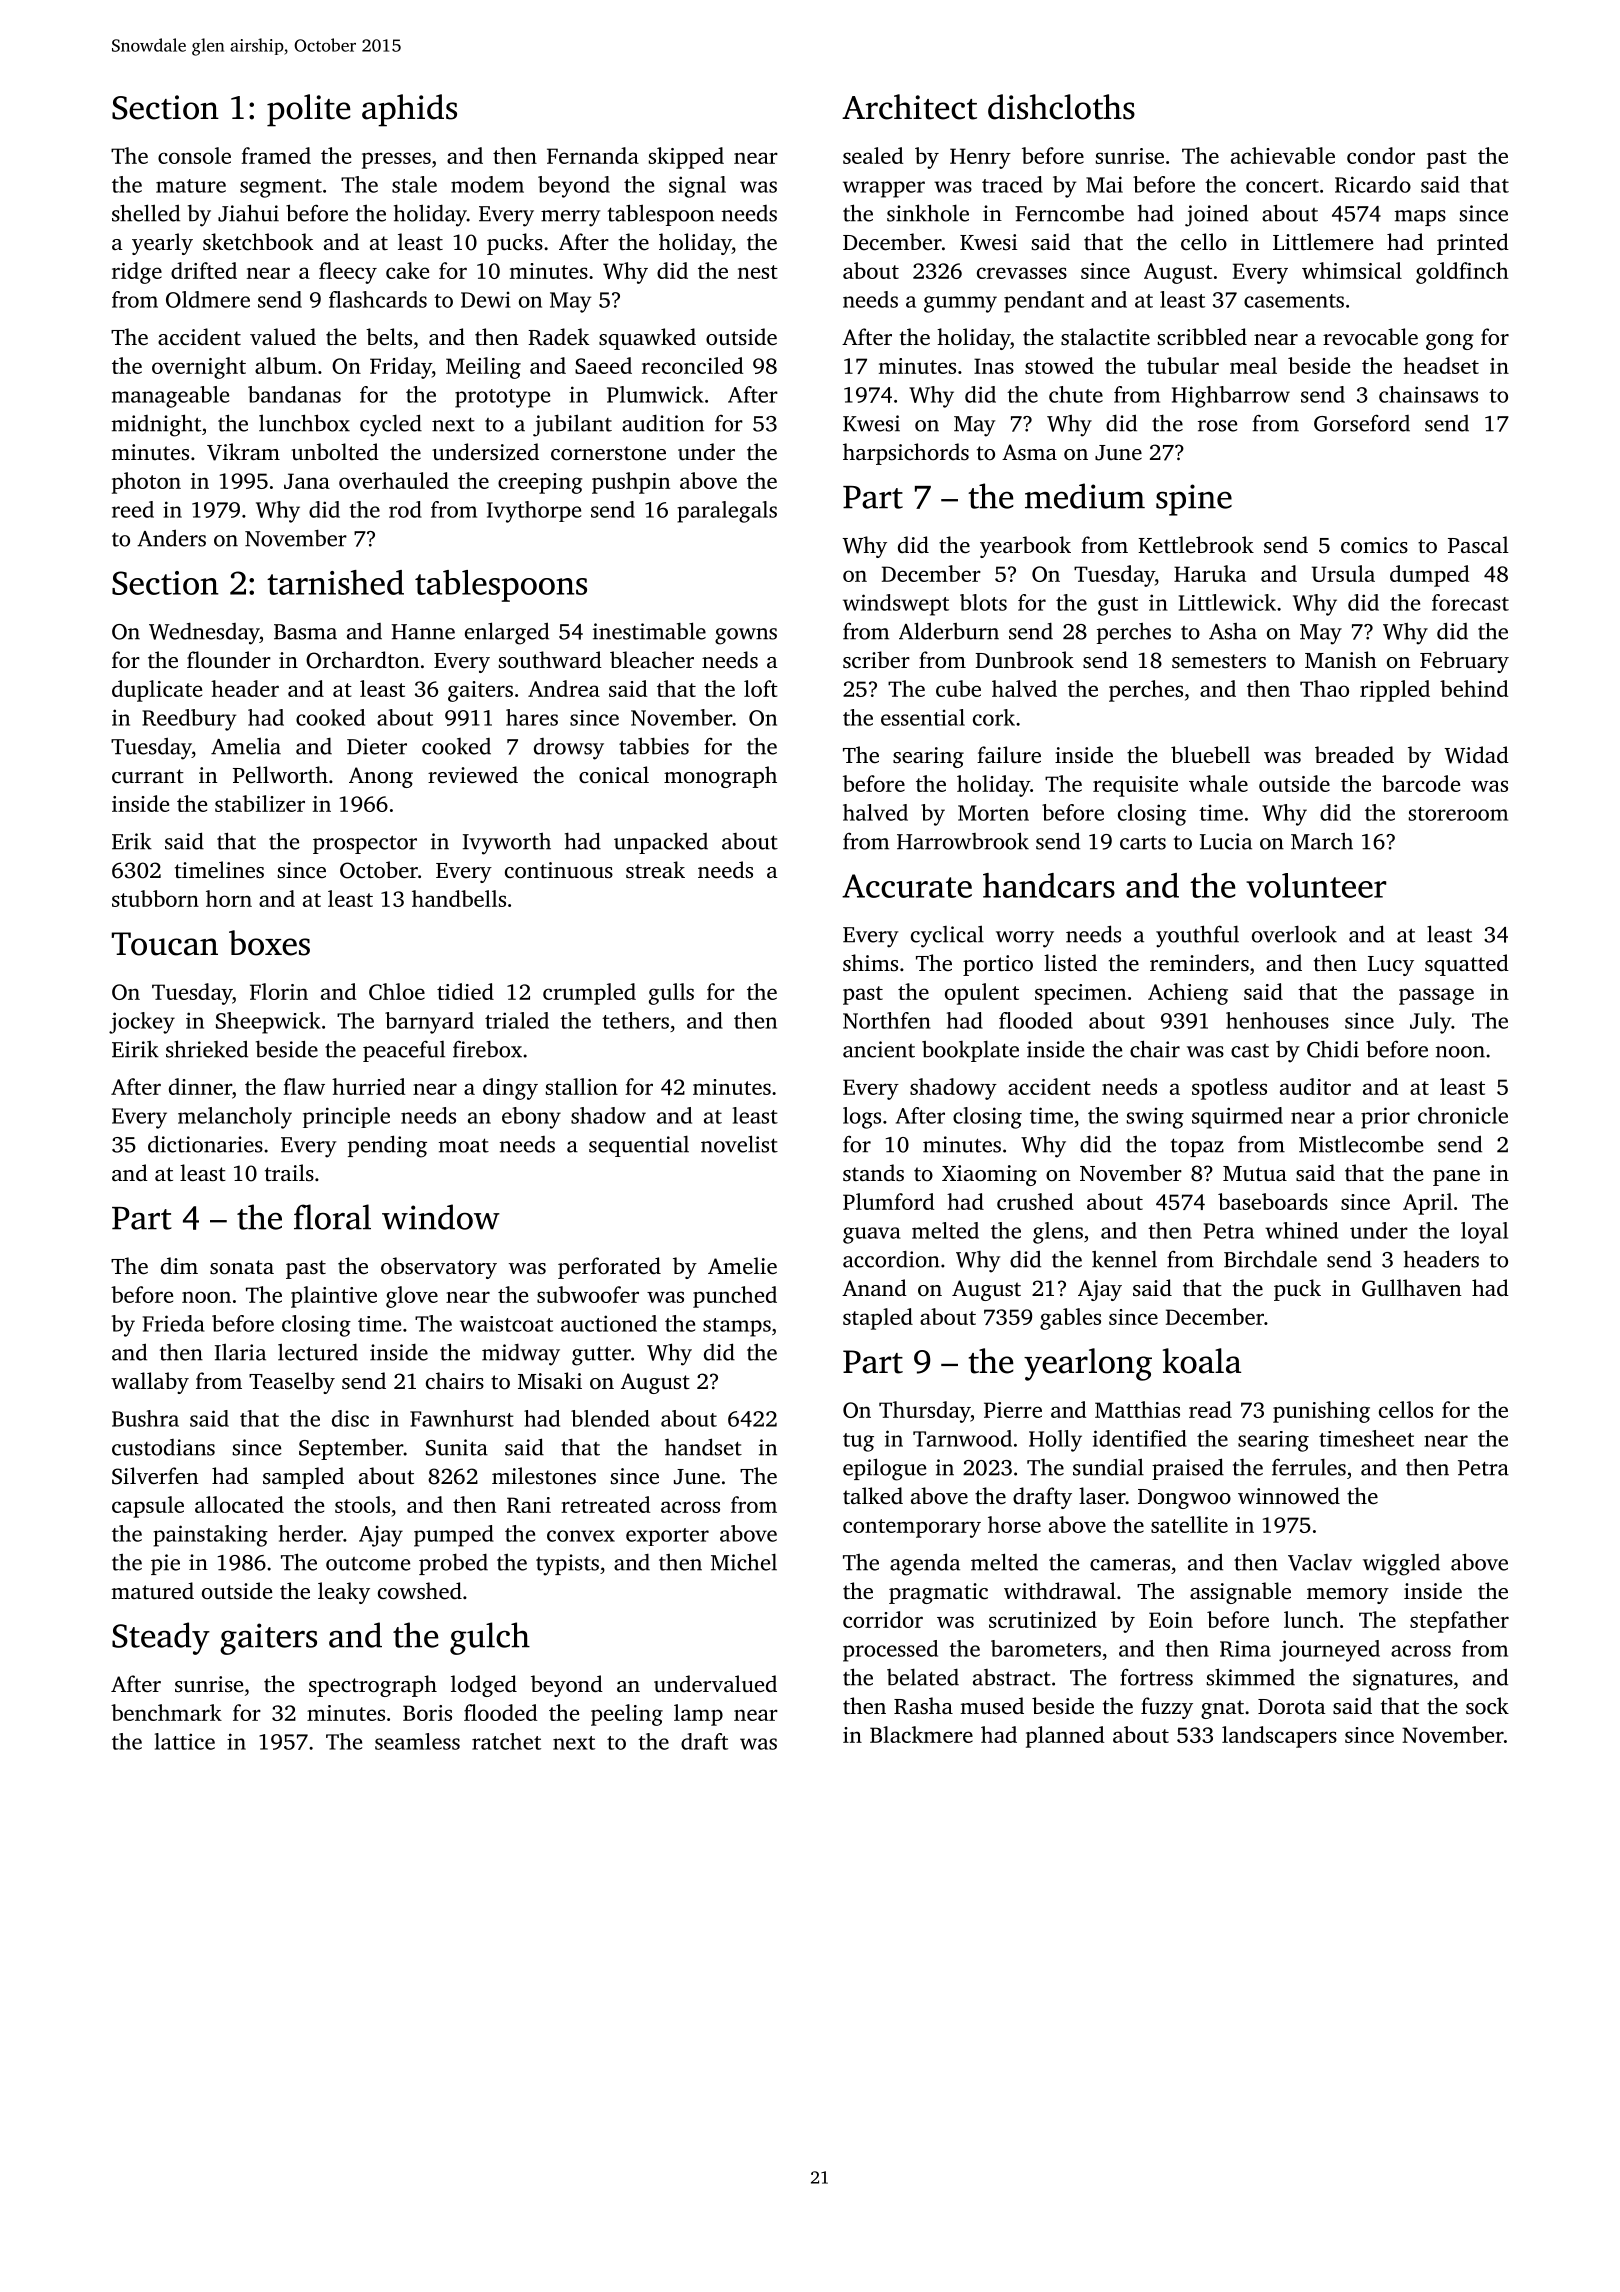  What do you see at coordinates (148, 1507) in the screenshot?
I see `capsule` at bounding box center [148, 1507].
